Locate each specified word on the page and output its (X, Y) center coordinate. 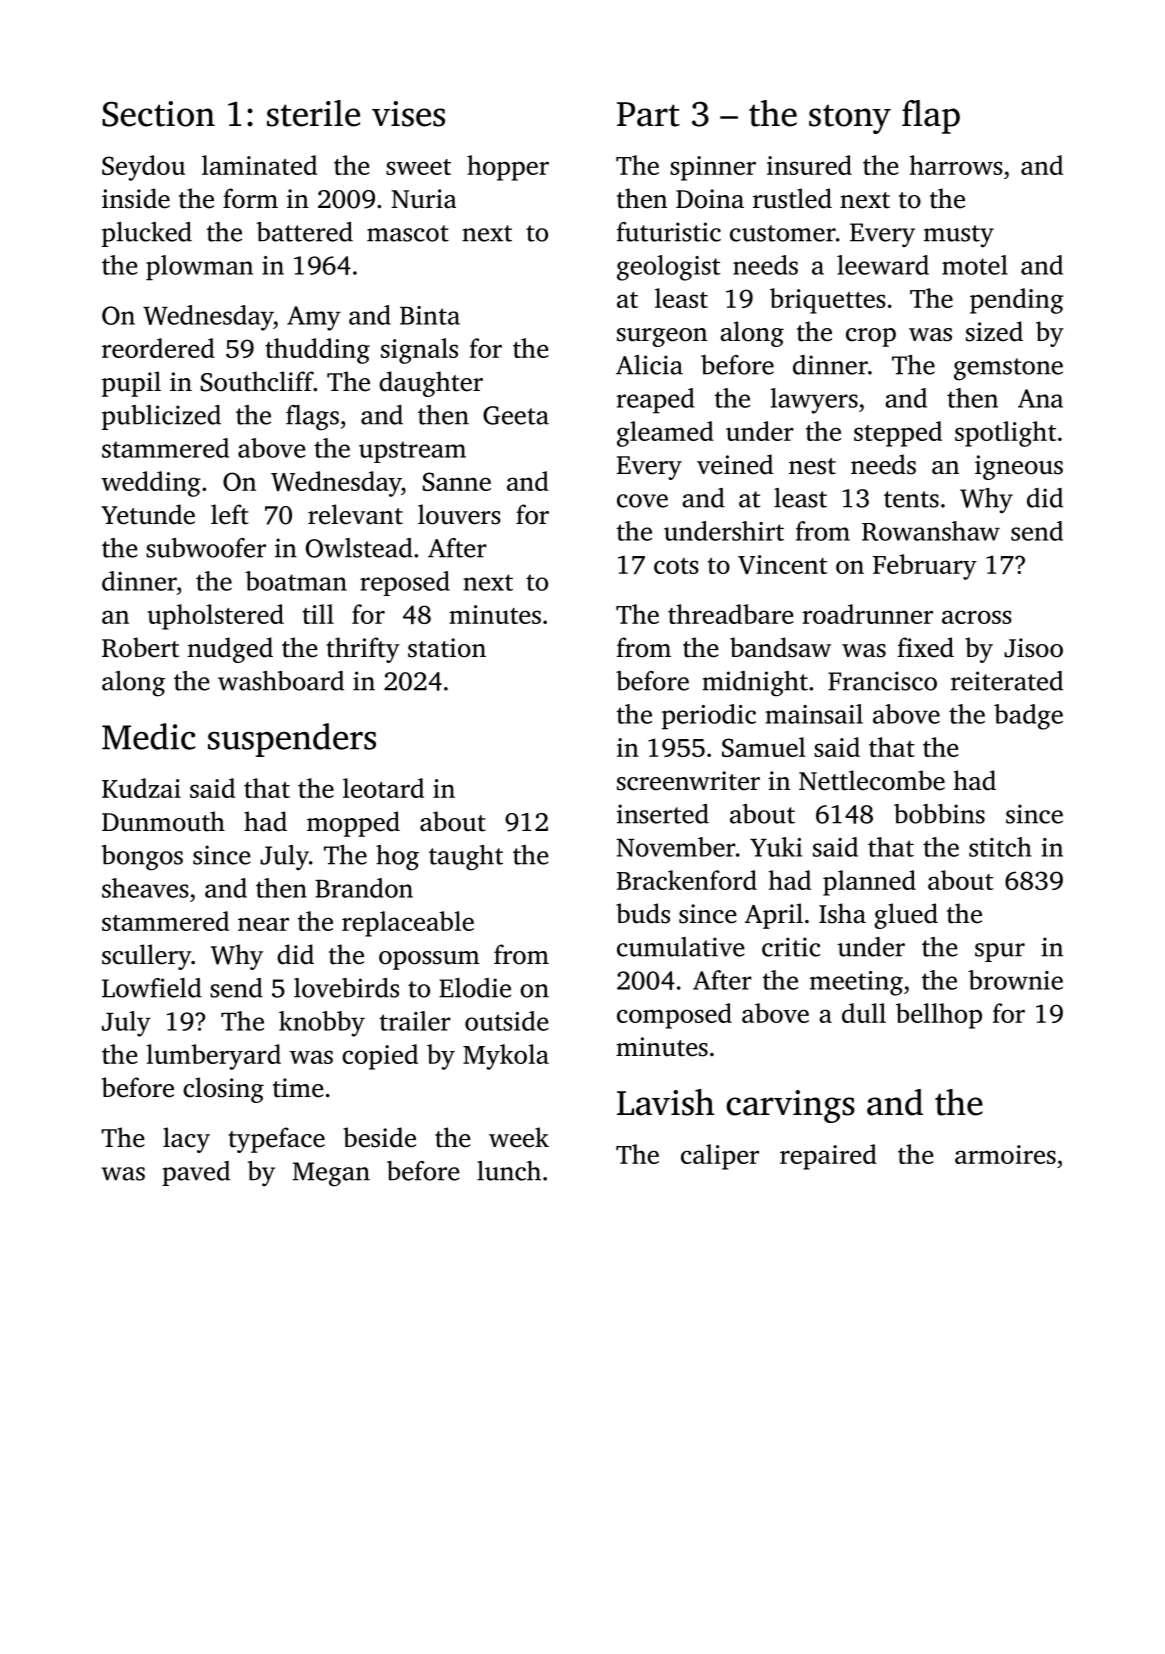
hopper (508, 168)
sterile (313, 113)
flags (312, 418)
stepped (898, 434)
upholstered (215, 617)
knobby (322, 1024)
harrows (956, 165)
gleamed (665, 434)
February (925, 567)
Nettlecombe (872, 780)
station (447, 648)
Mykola (506, 1057)
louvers (459, 514)
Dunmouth (163, 821)
